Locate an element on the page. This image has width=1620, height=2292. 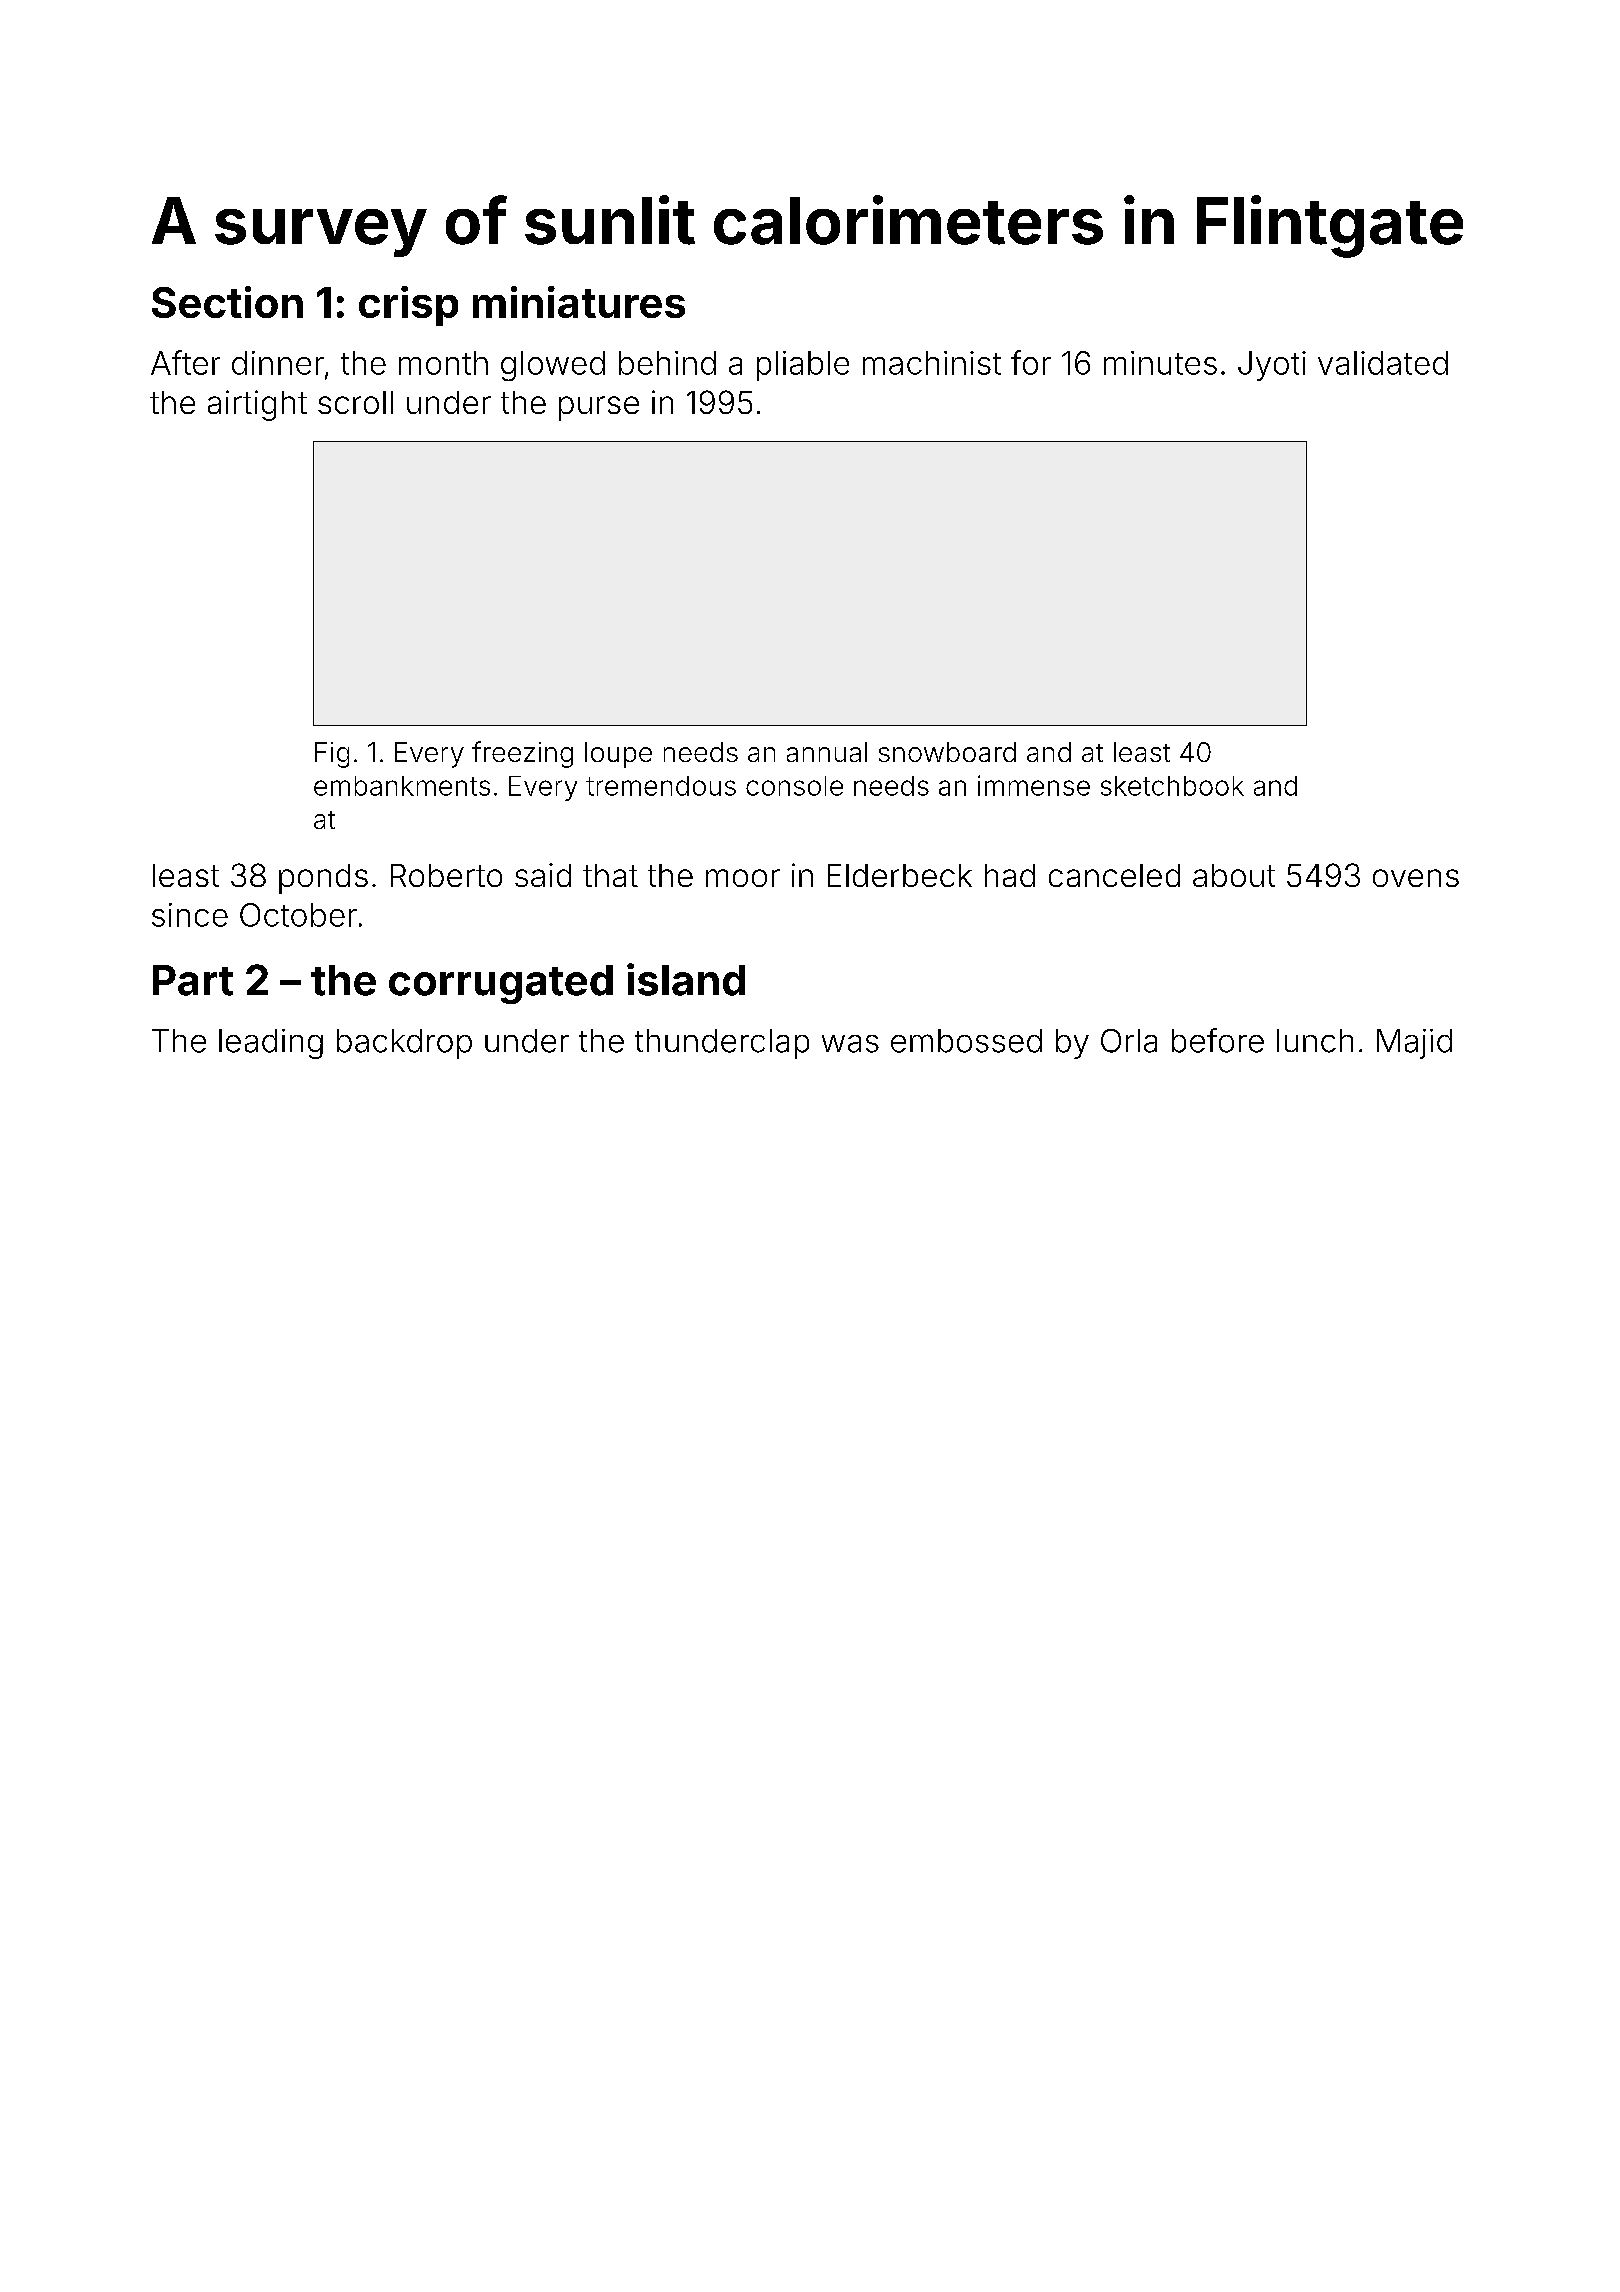
scroll is located at coordinates (355, 402).
